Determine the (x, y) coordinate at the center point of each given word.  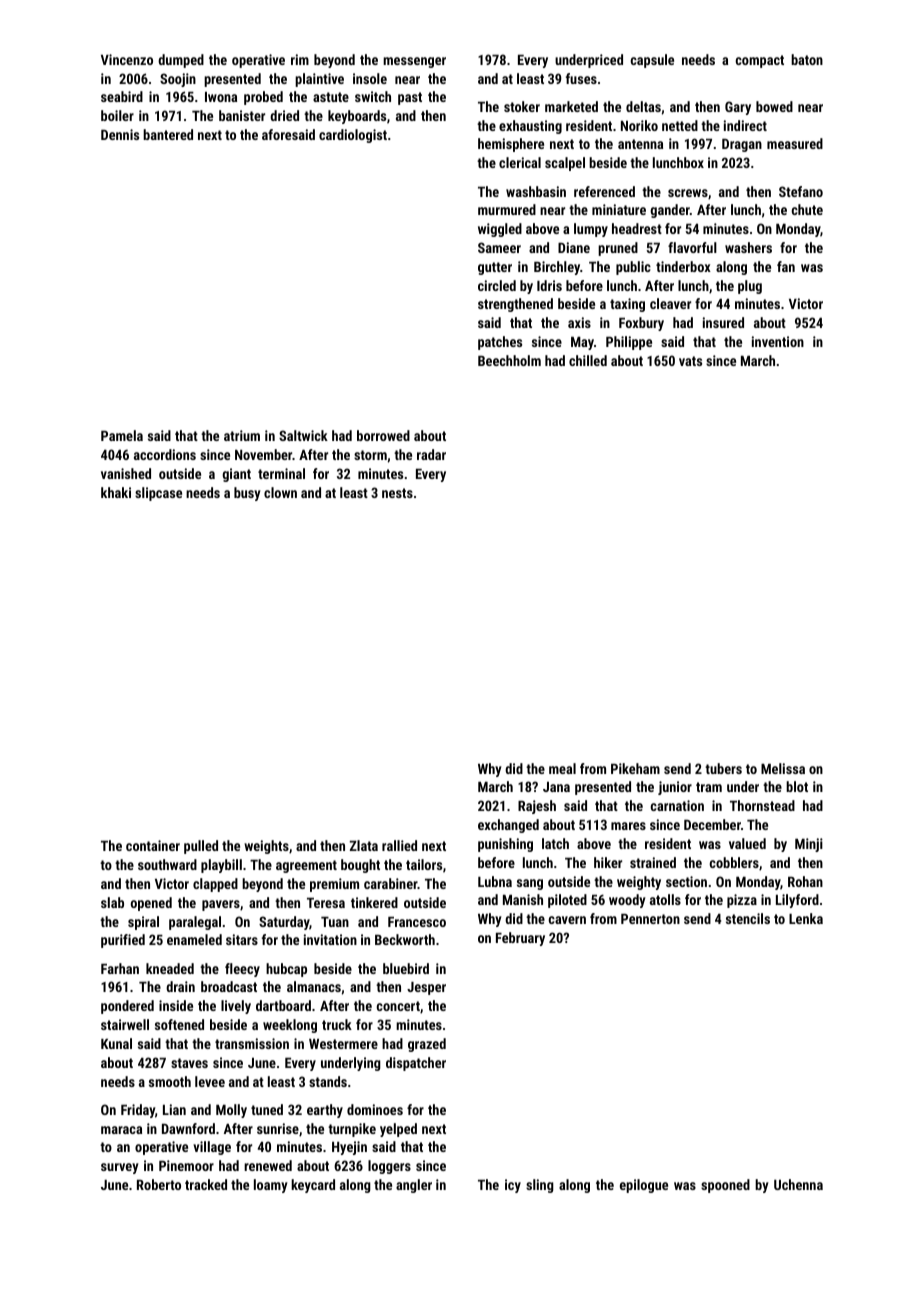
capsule (652, 61)
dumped (181, 61)
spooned (725, 1186)
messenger (414, 62)
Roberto (159, 1184)
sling (540, 1186)
